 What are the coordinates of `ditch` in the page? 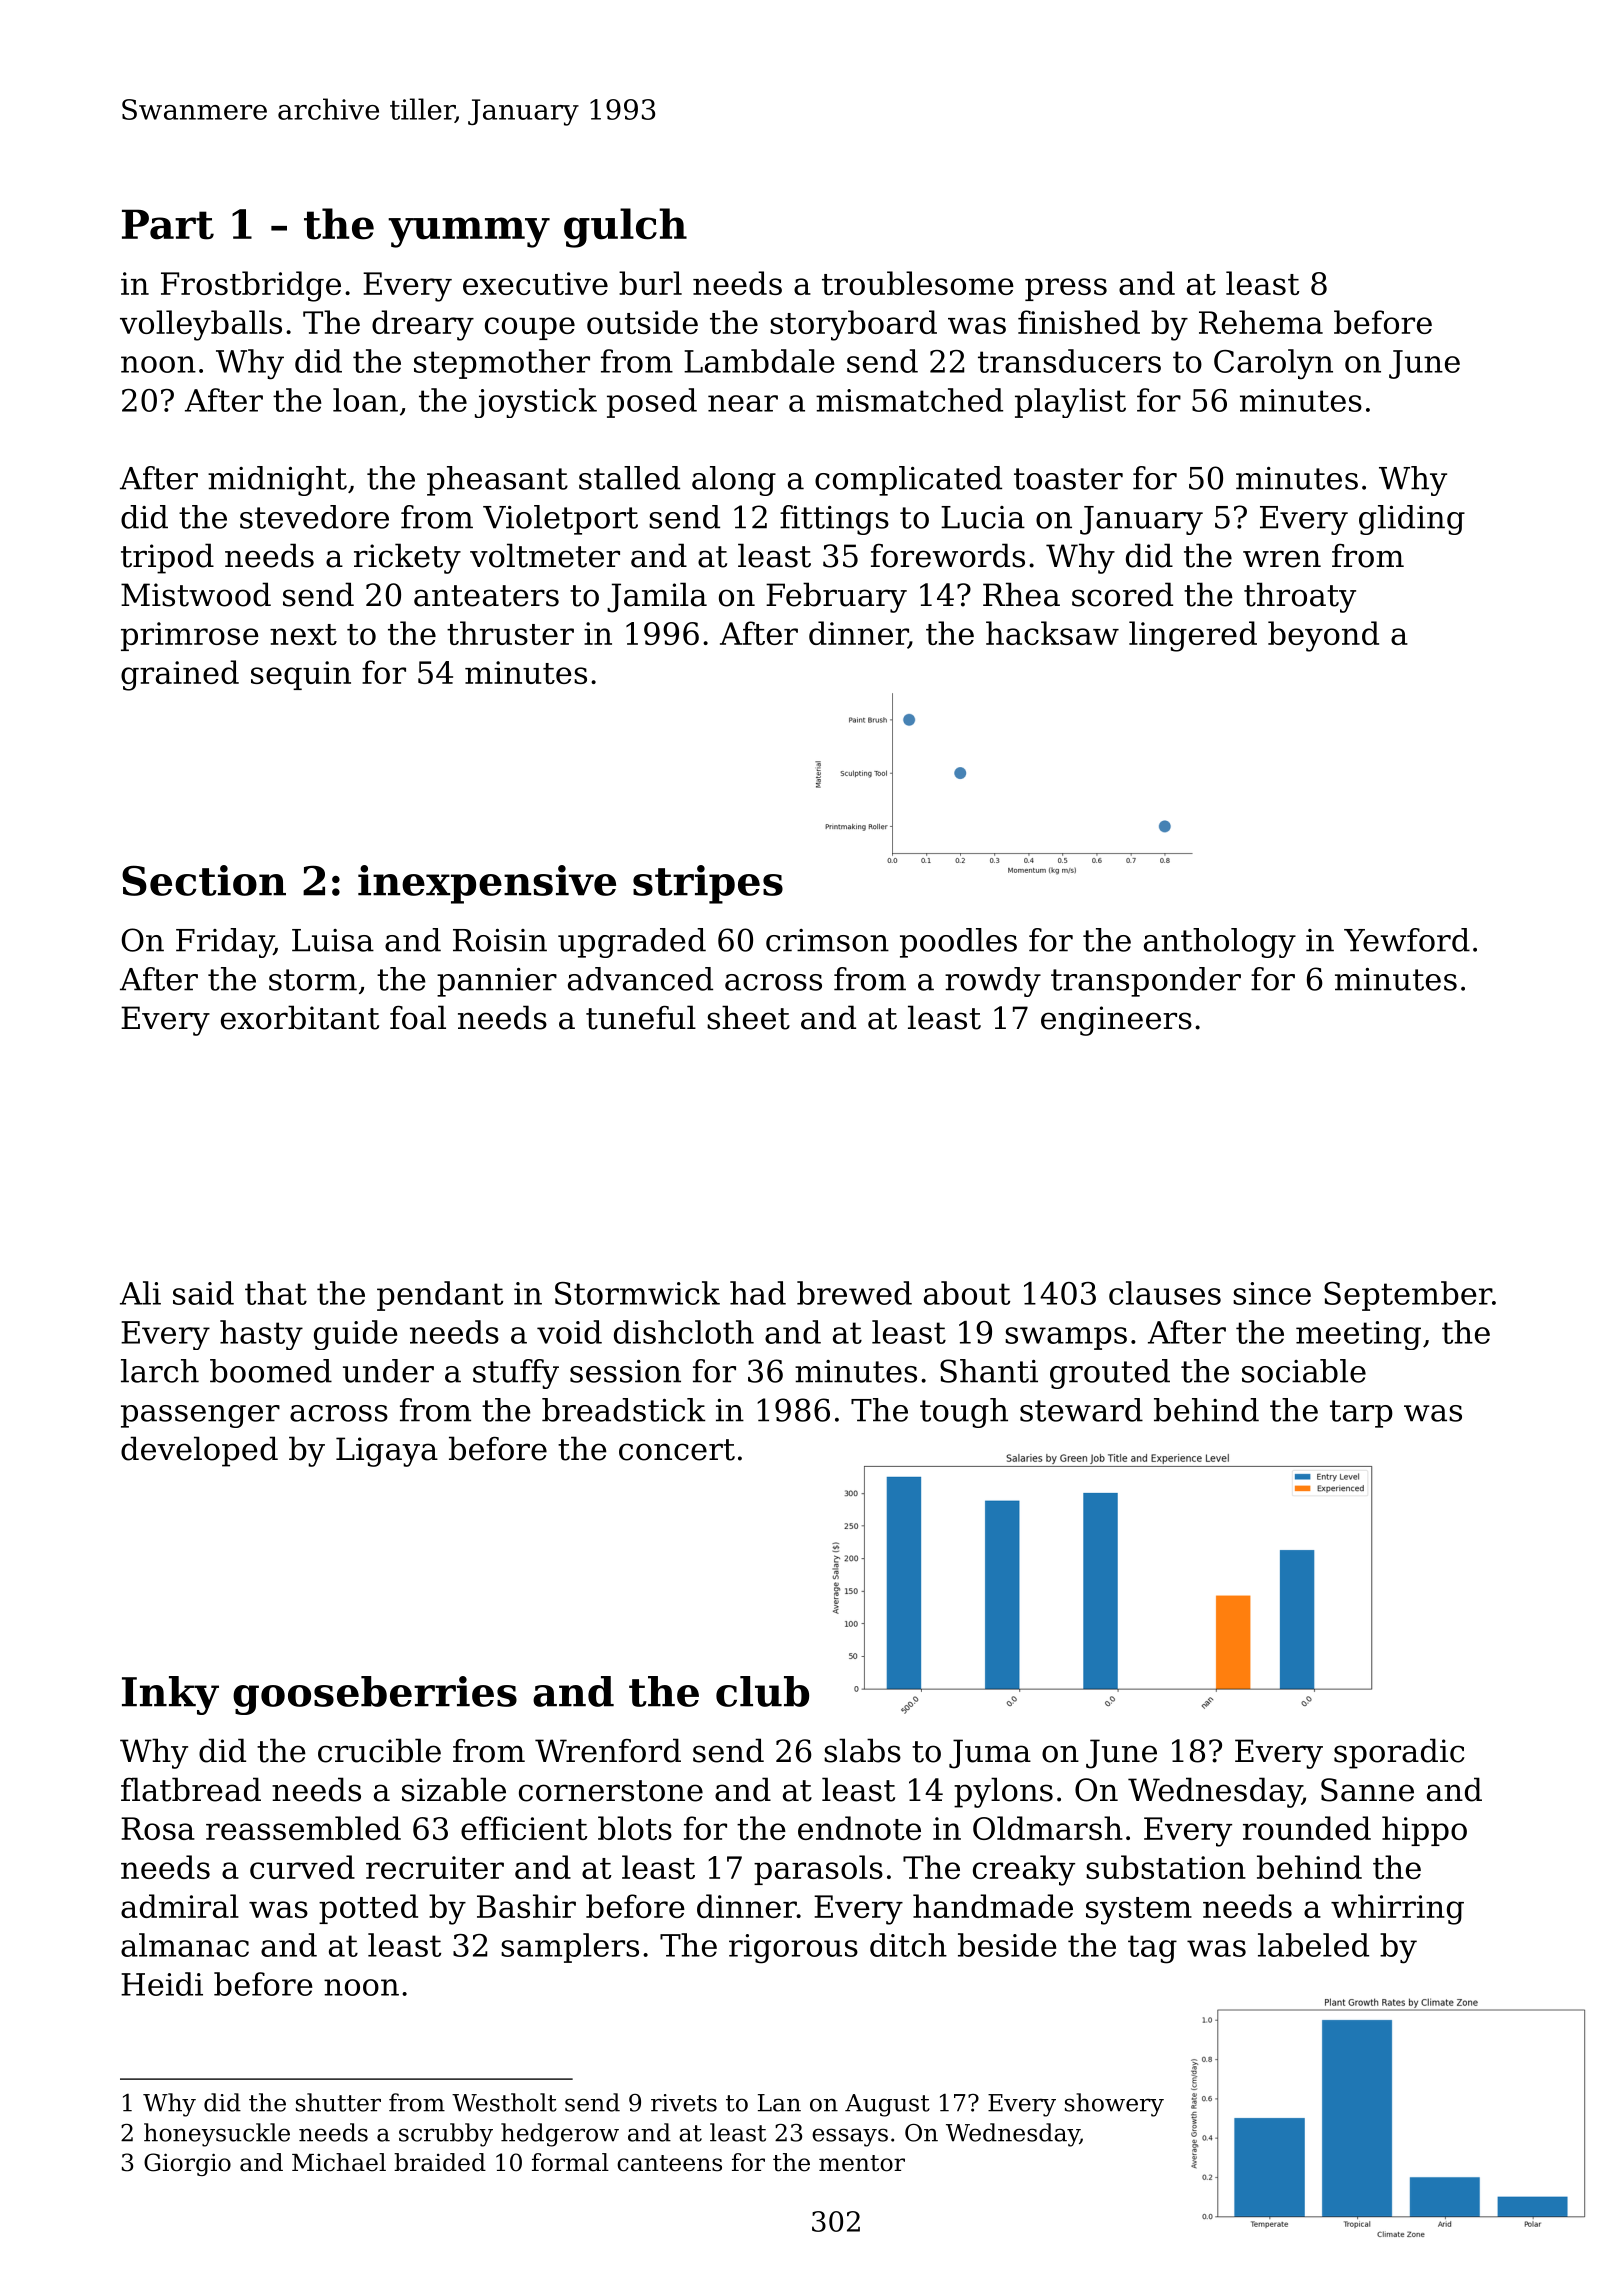 It's located at (908, 1945).
